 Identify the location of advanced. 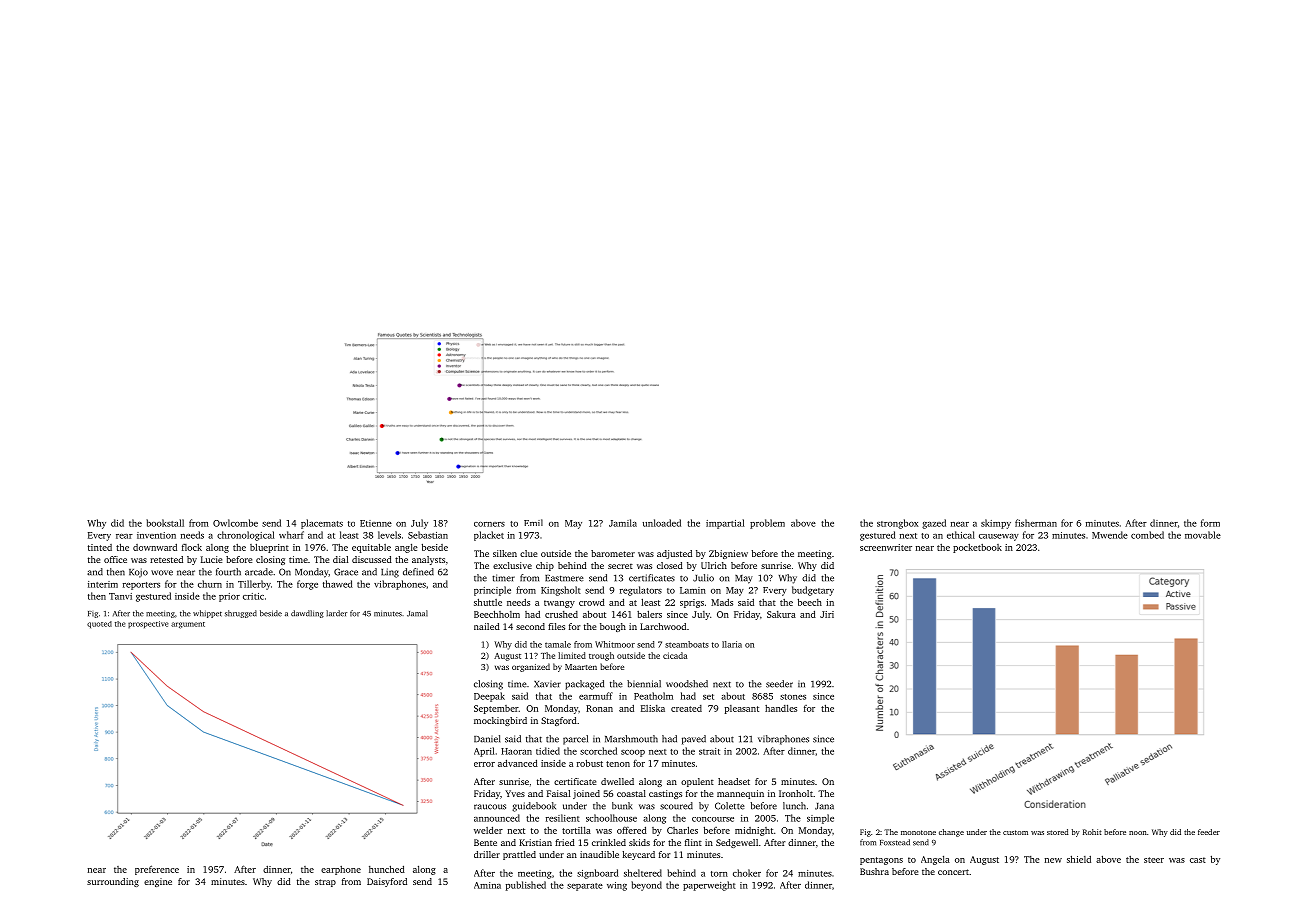
(518, 763).
